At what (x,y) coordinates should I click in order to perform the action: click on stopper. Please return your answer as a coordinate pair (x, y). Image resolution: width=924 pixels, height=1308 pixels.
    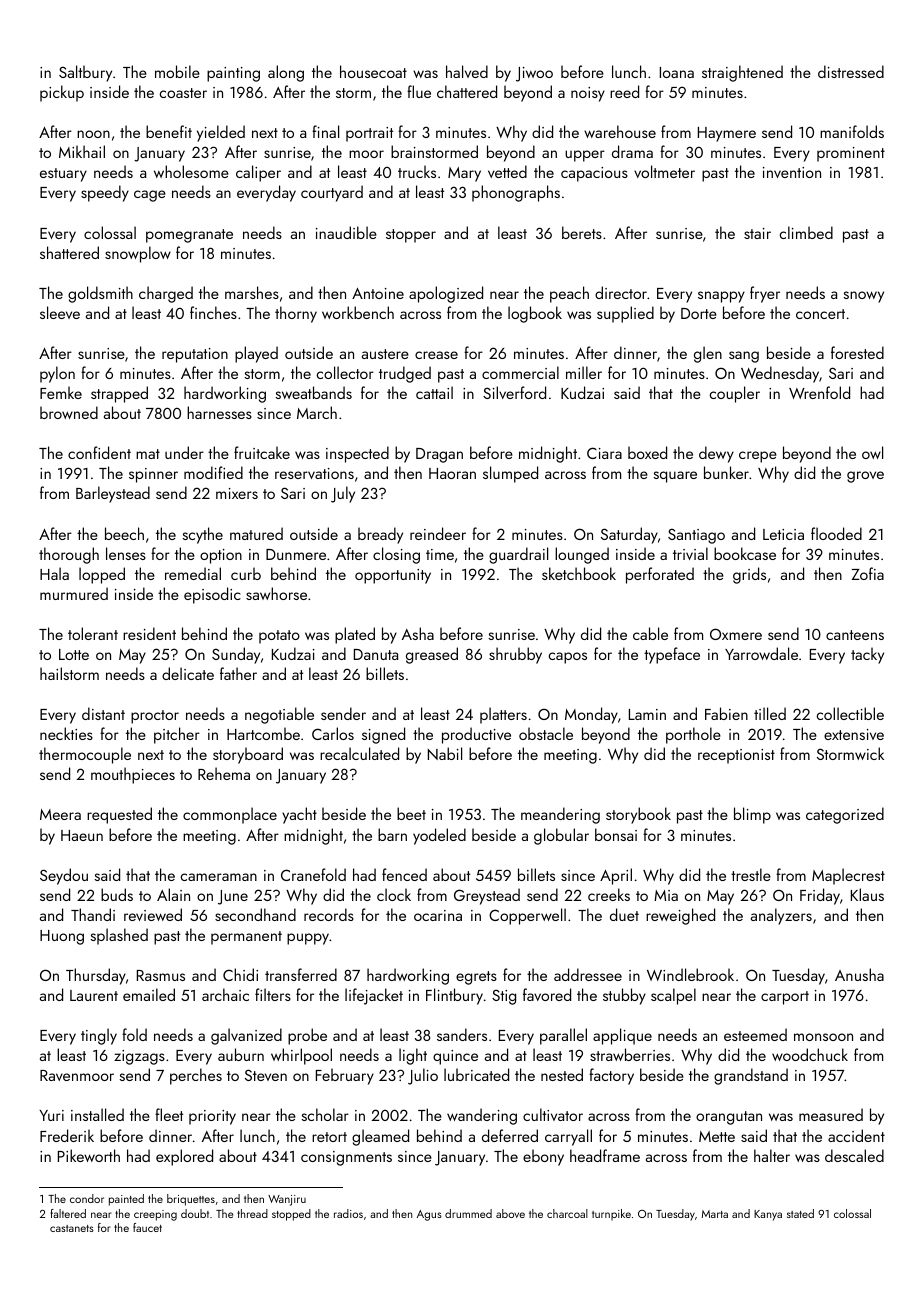
    Looking at the image, I should click on (411, 236).
